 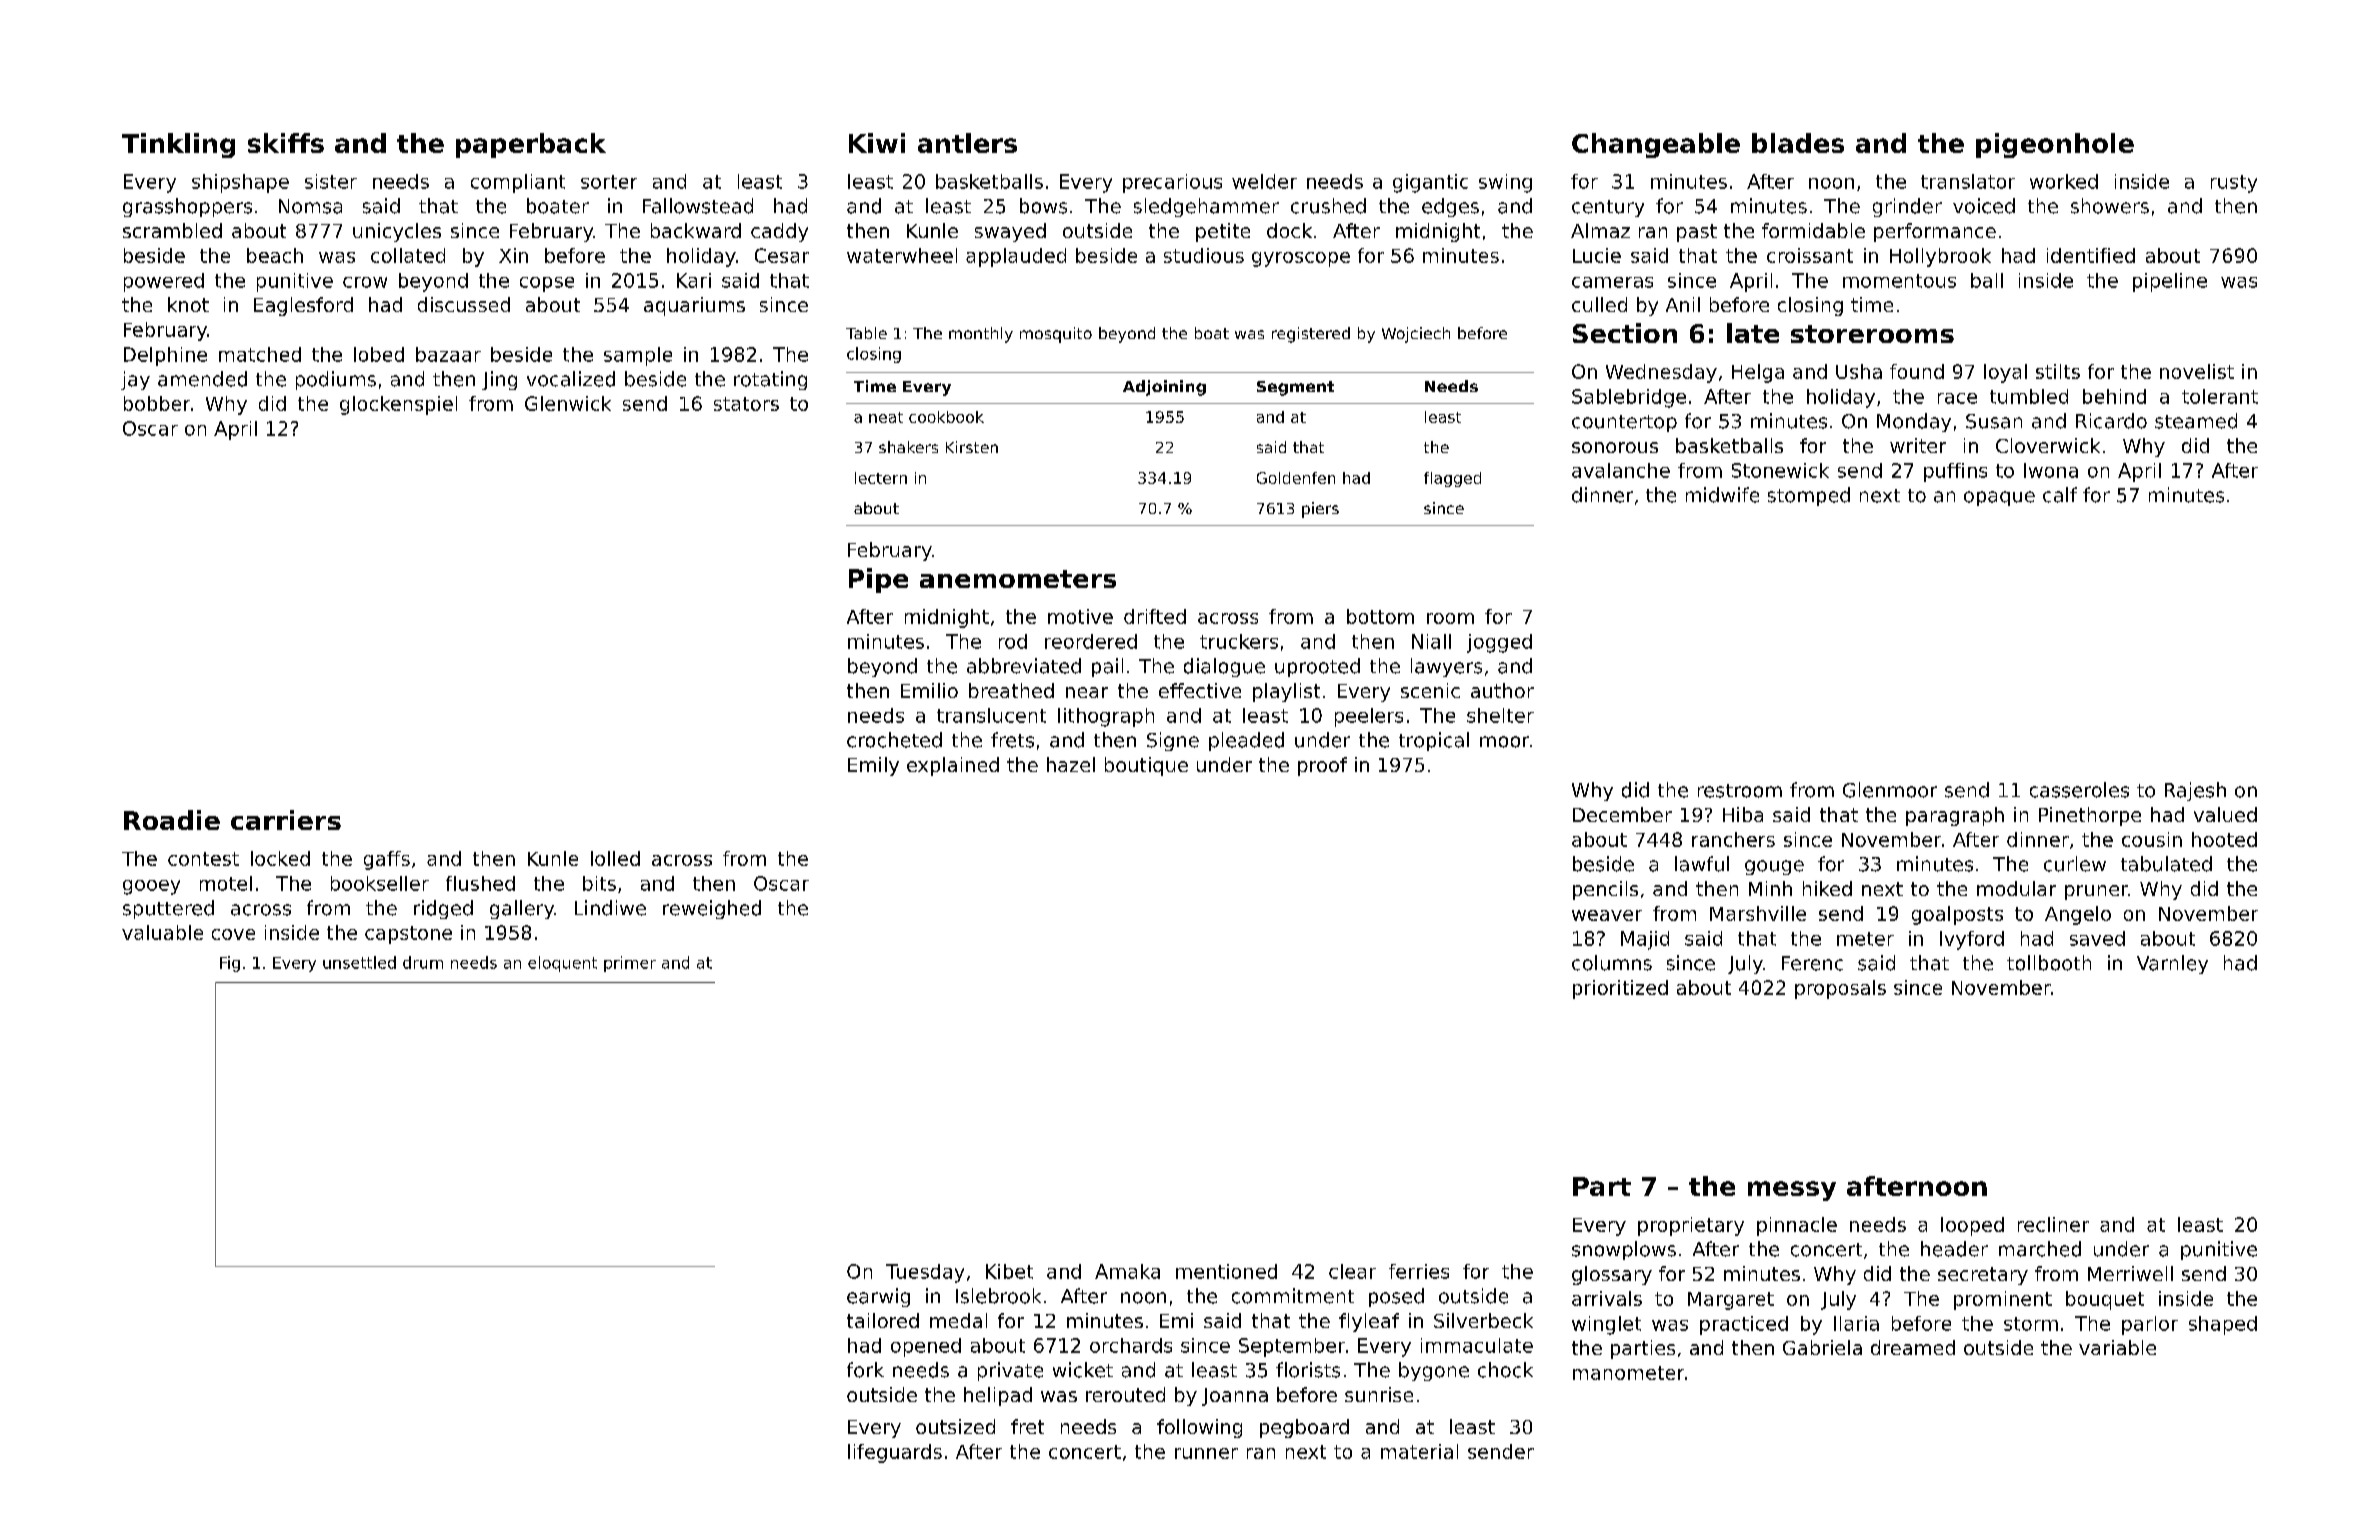 I want to click on antlers, so click(x=967, y=143).
